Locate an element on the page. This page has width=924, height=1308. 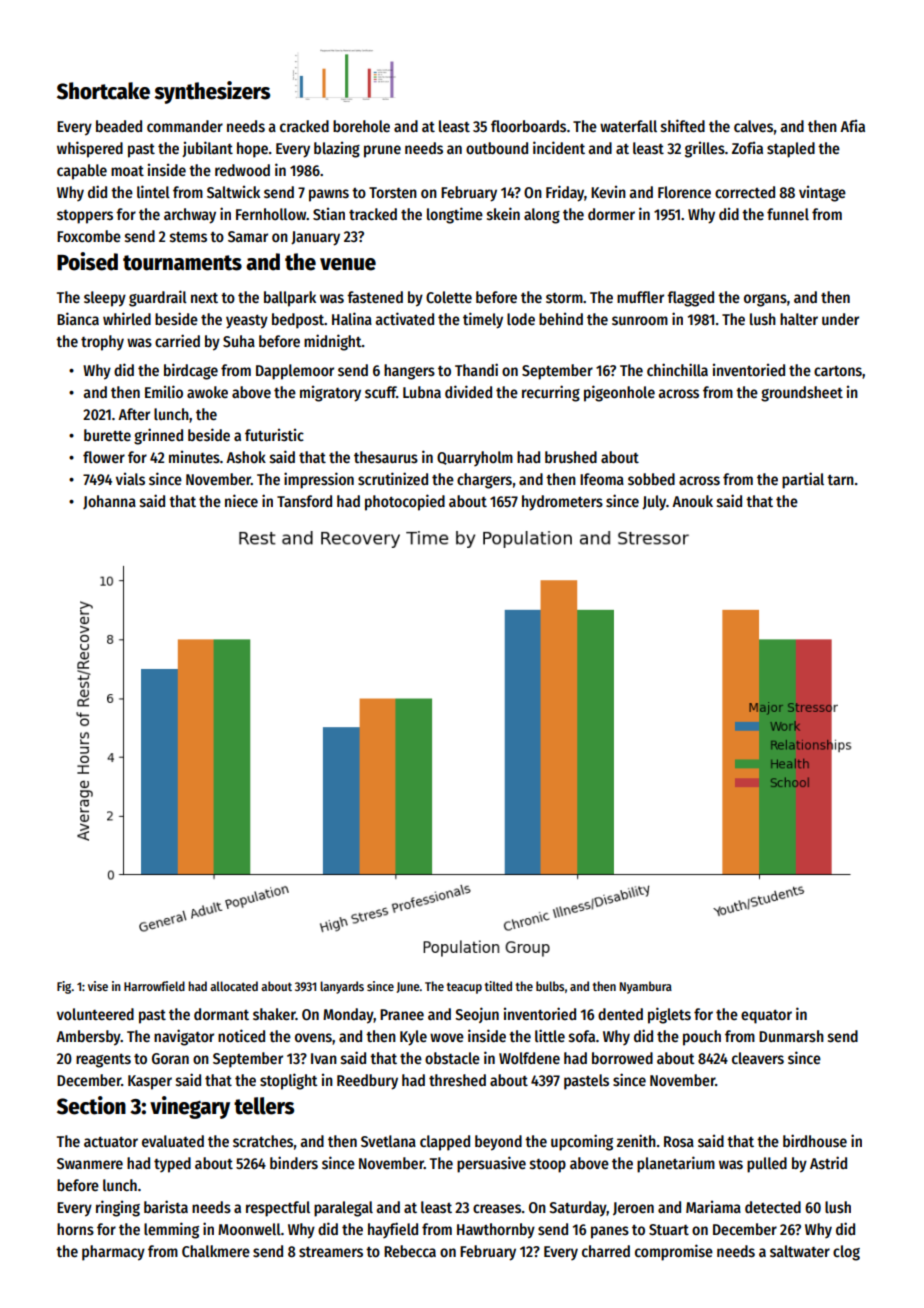
Bianca is located at coordinates (78, 318).
